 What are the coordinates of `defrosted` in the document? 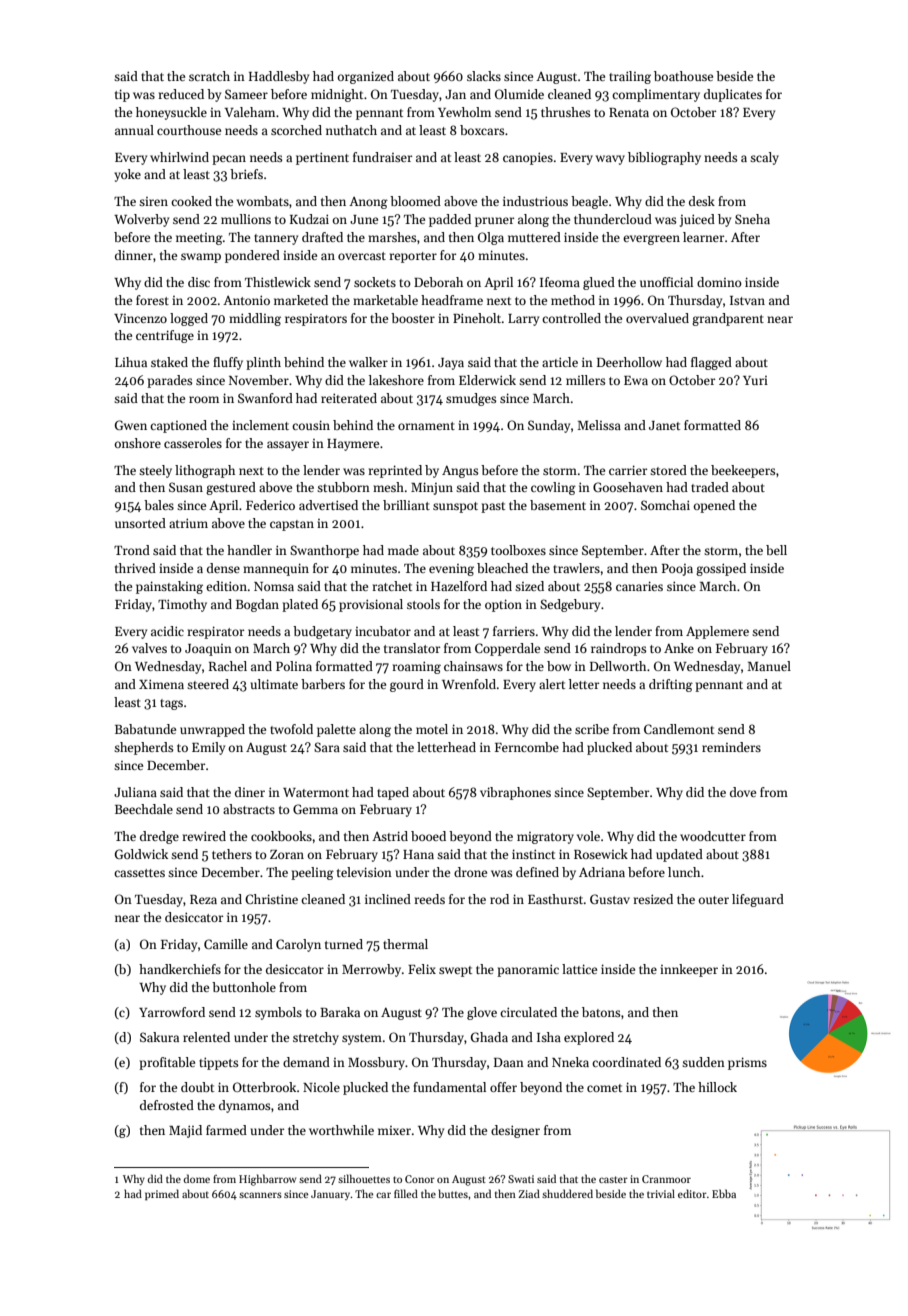 It's located at (167, 1105).
